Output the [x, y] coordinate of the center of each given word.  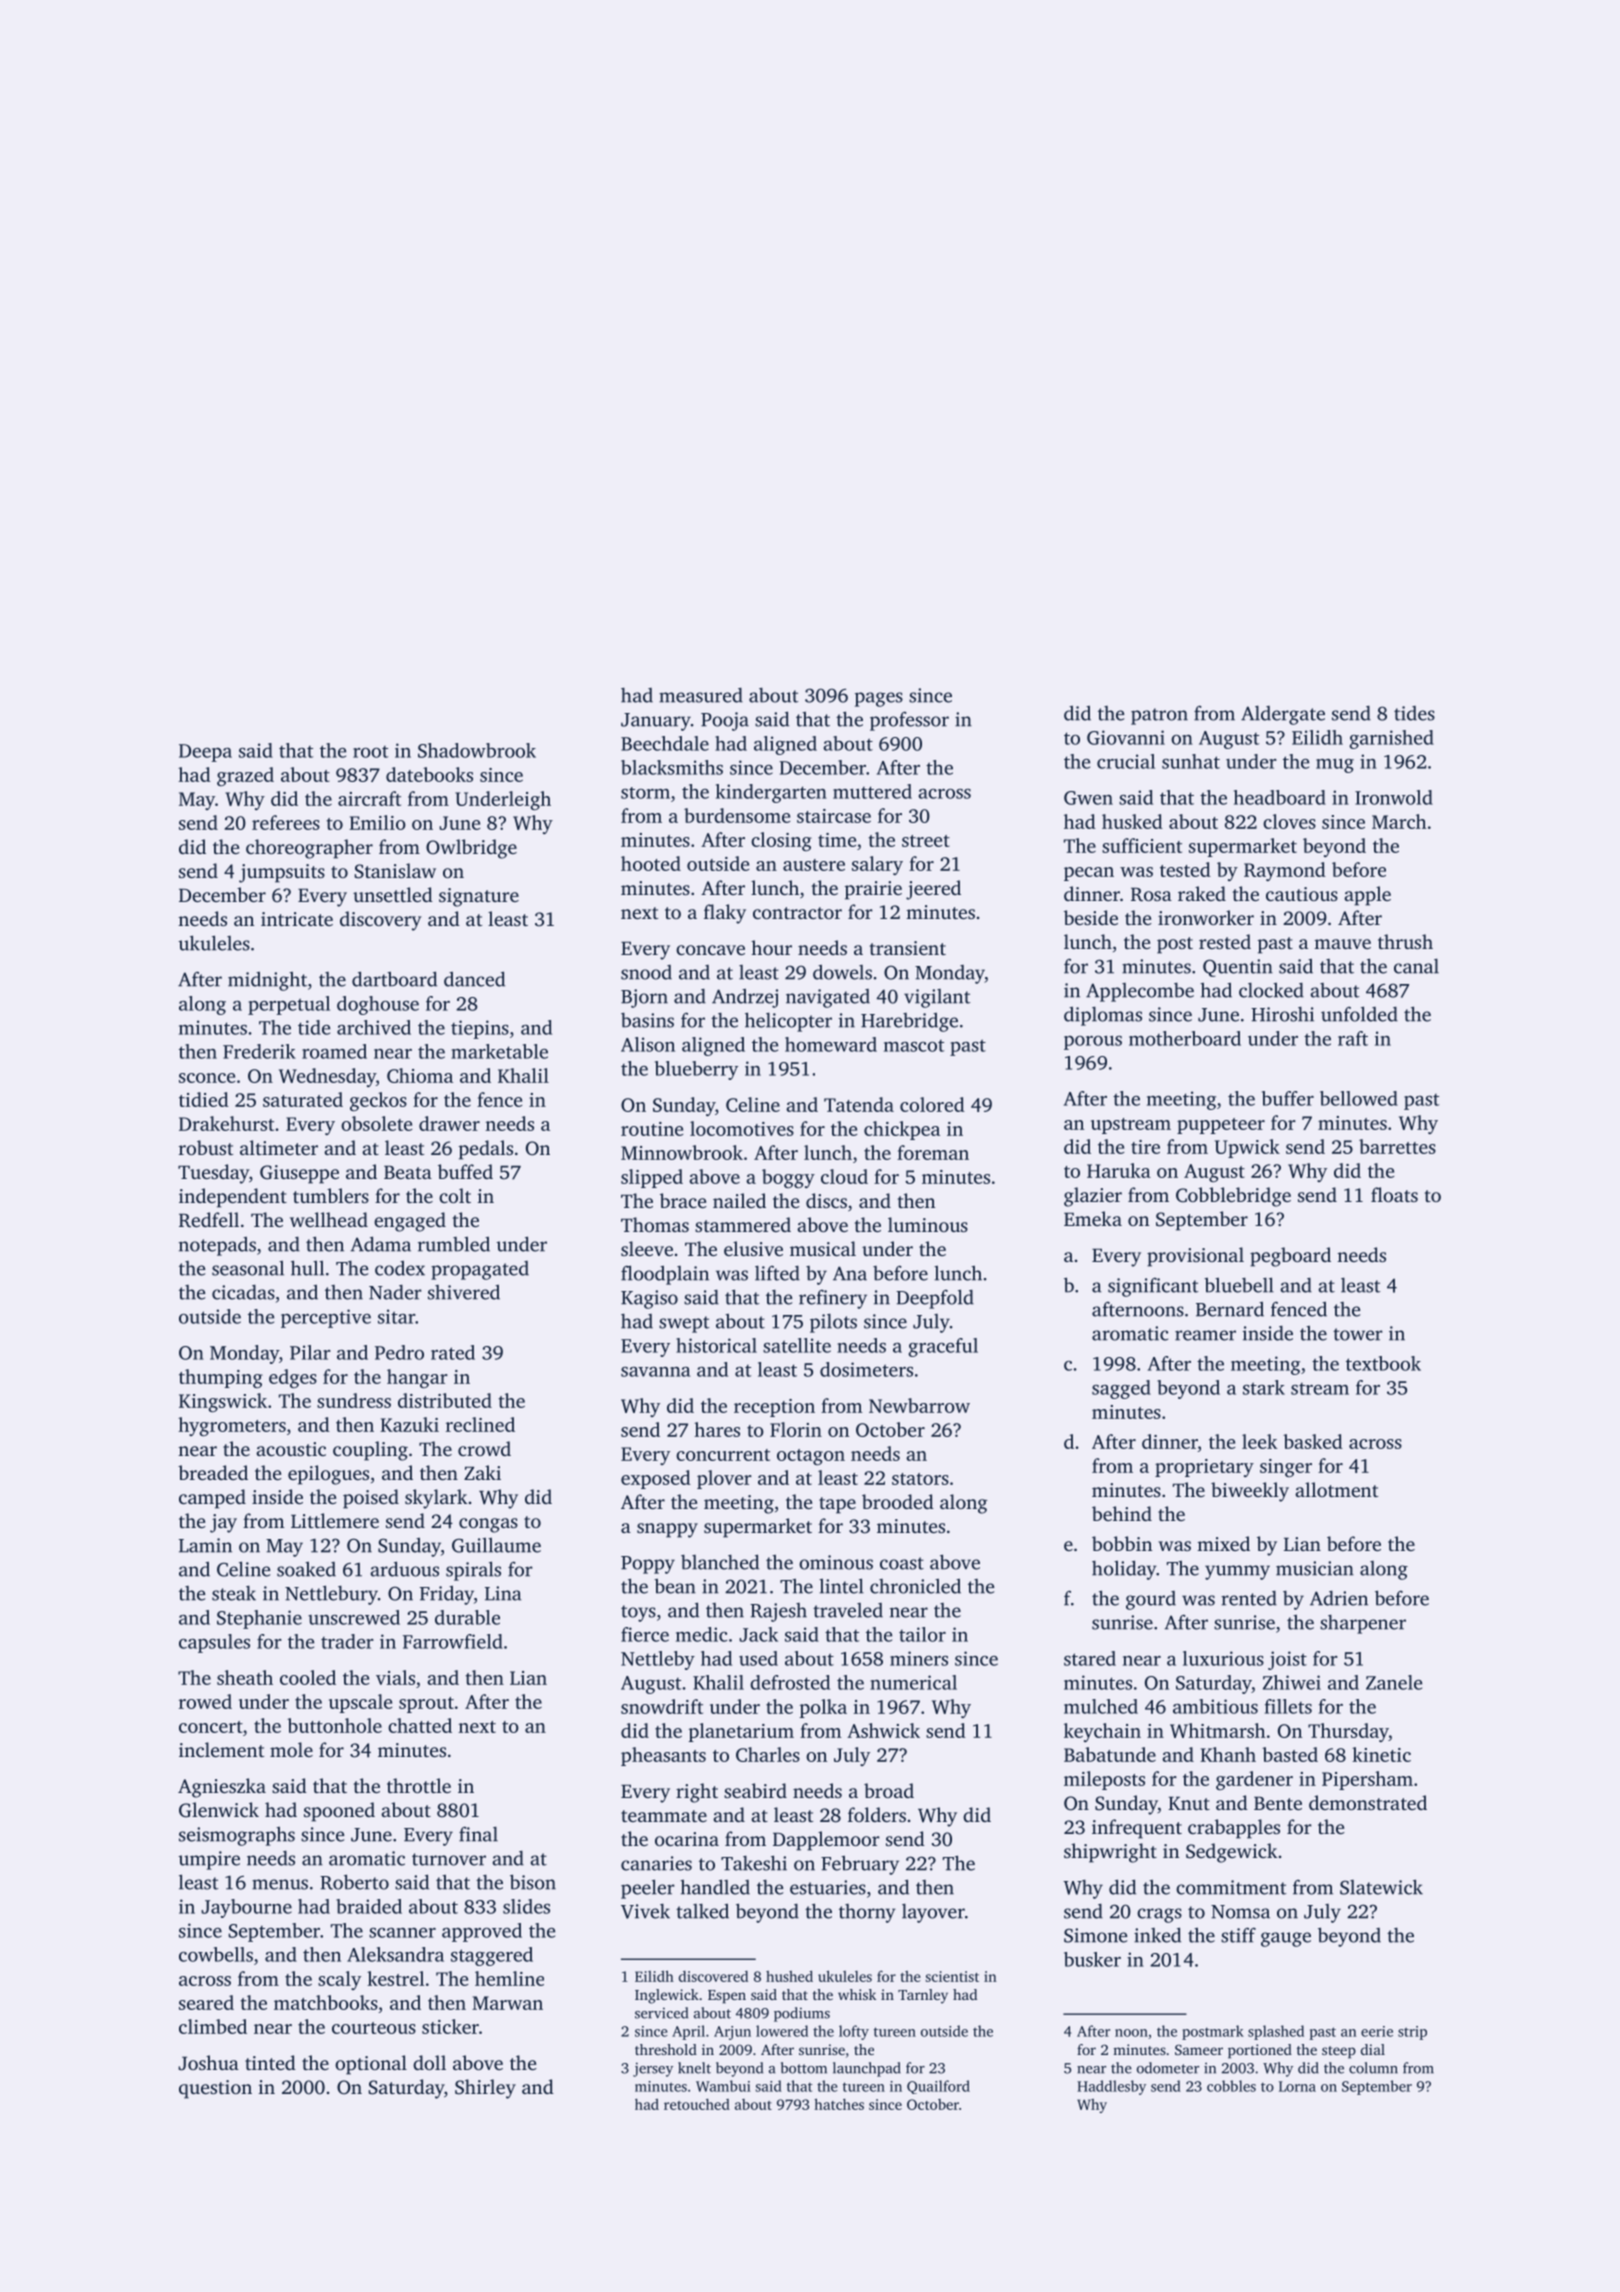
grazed [245, 776]
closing [781, 841]
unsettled [393, 894]
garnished [1391, 739]
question [215, 2089]
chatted [420, 1725]
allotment [1336, 1489]
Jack [758, 1634]
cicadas [243, 1292]
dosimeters [866, 1369]
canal [1416, 966]
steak [234, 1593]
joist [1287, 1660]
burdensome [737, 815]
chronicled [915, 1586]
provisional [1195, 1257]
